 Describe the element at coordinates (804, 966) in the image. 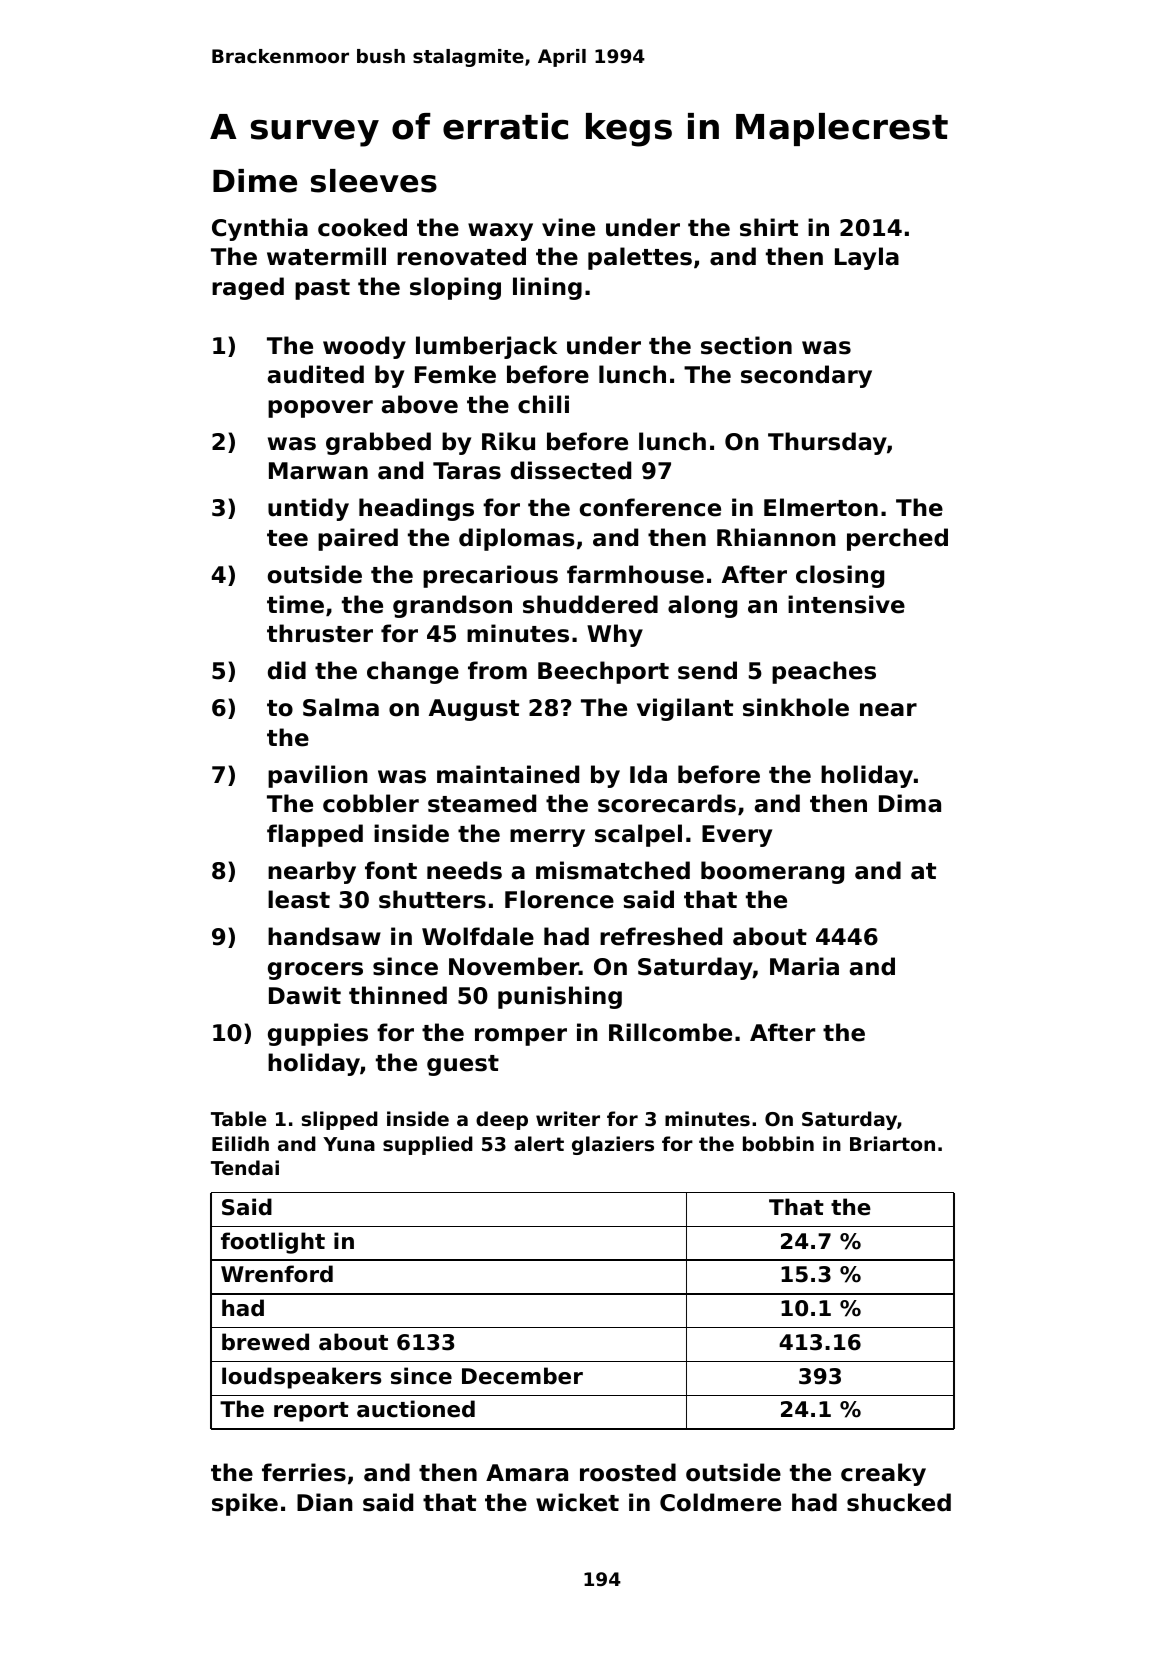

I see `Maria` at that location.
